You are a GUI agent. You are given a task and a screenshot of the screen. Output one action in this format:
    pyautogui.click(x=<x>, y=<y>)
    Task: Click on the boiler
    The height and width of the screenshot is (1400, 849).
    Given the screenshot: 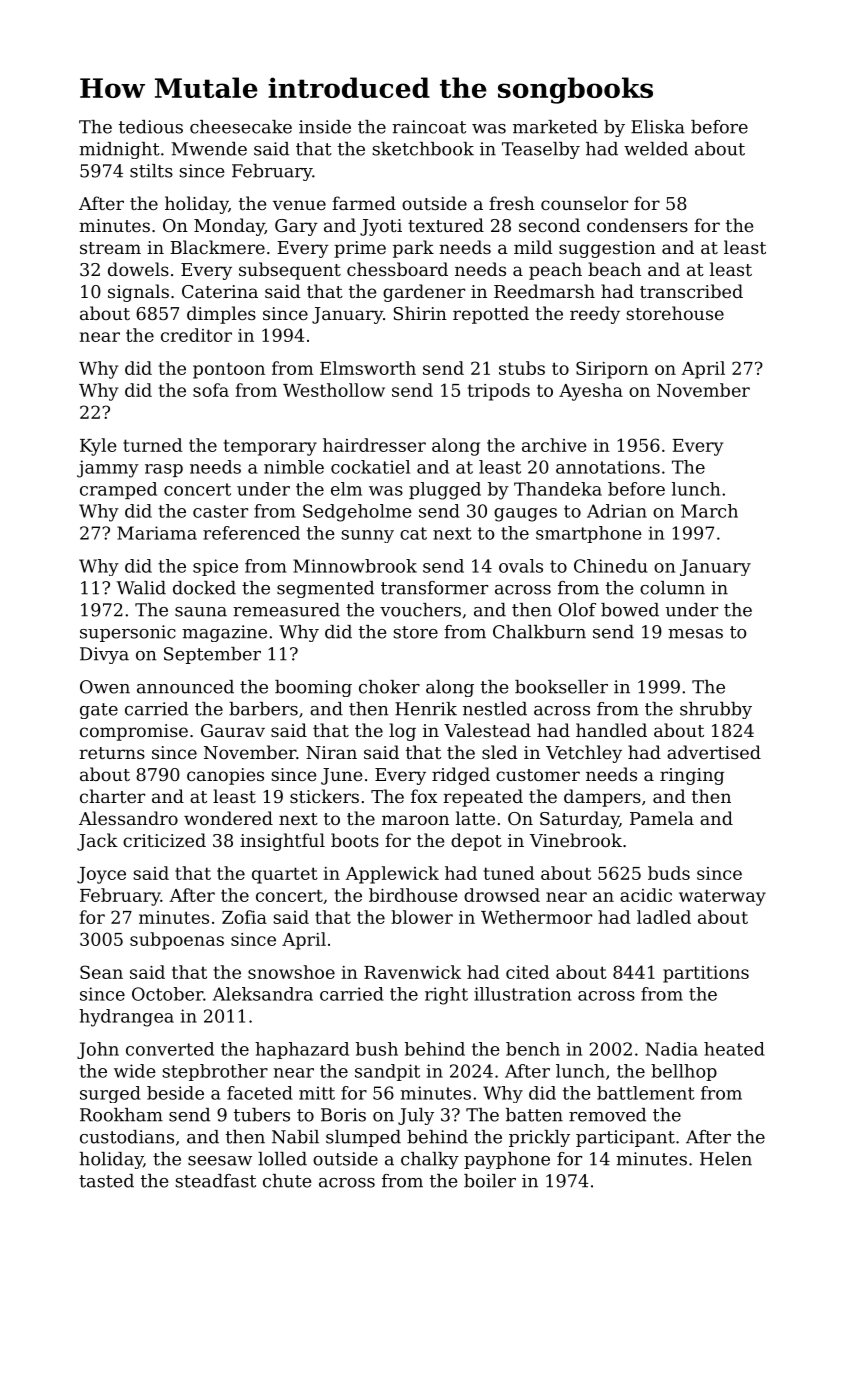 What is the action you would take?
    pyautogui.click(x=490, y=1181)
